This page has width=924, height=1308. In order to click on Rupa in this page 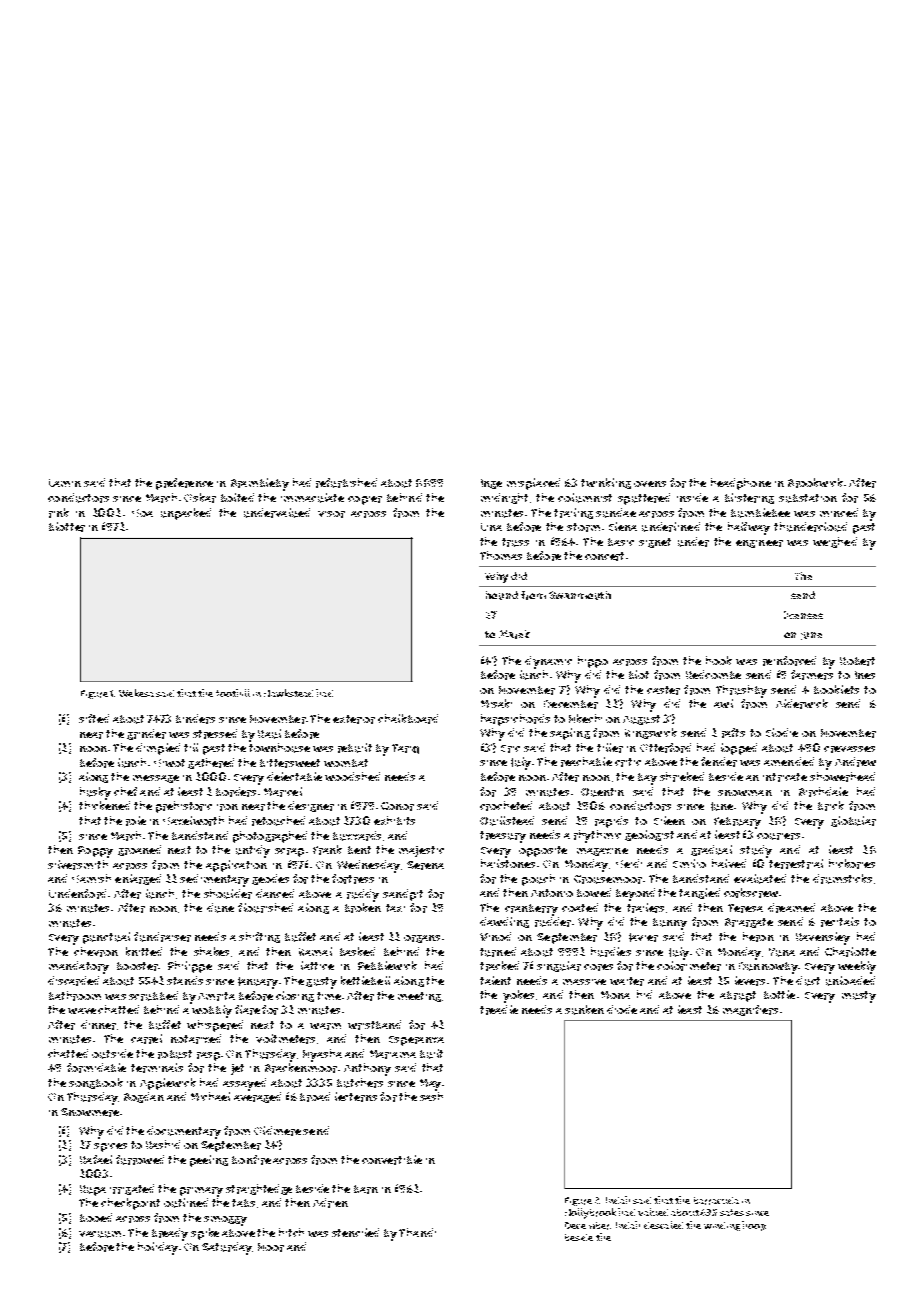, I will do `click(93, 1190)`.
